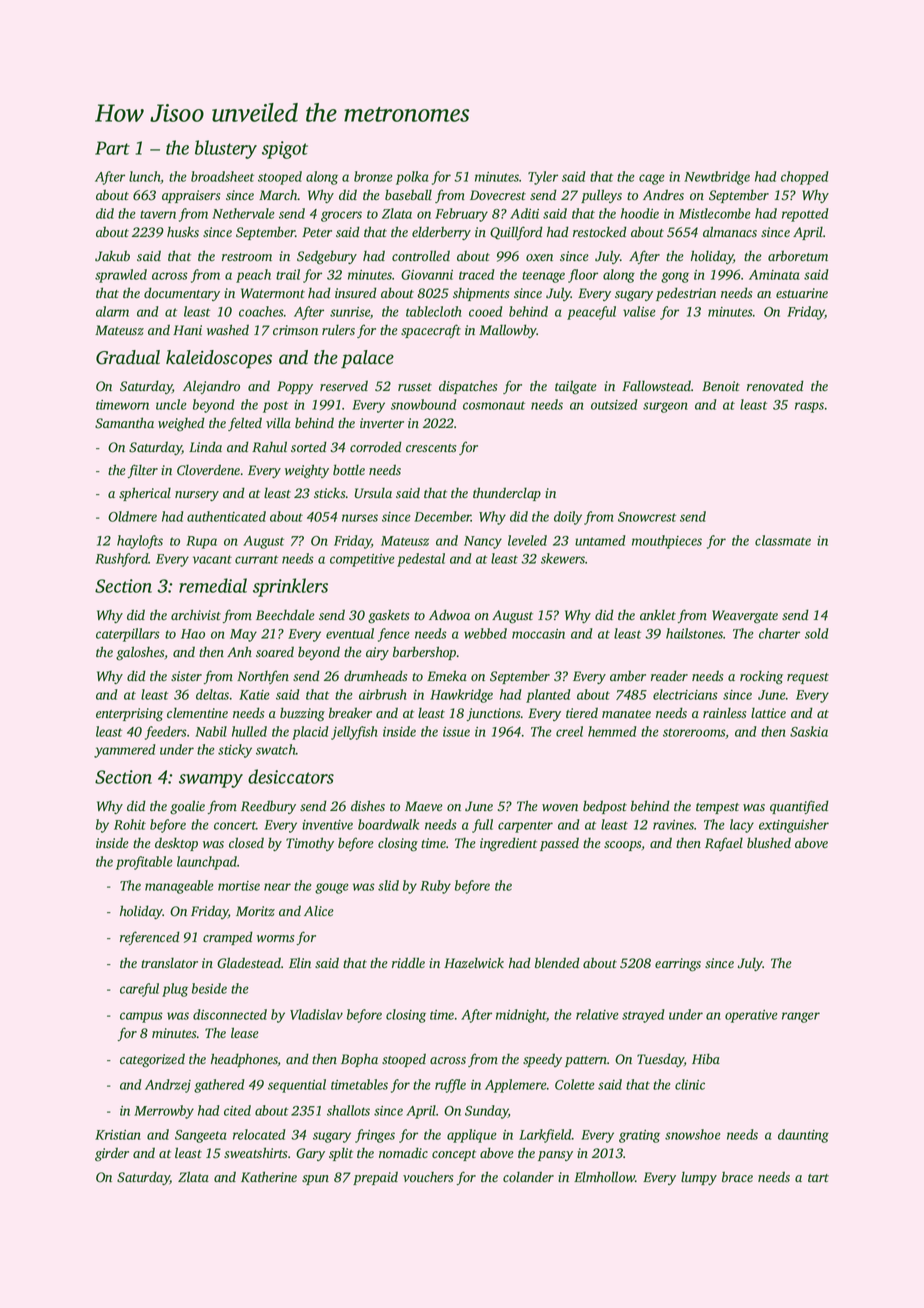  What do you see at coordinates (431, 448) in the image?
I see `crescents` at bounding box center [431, 448].
